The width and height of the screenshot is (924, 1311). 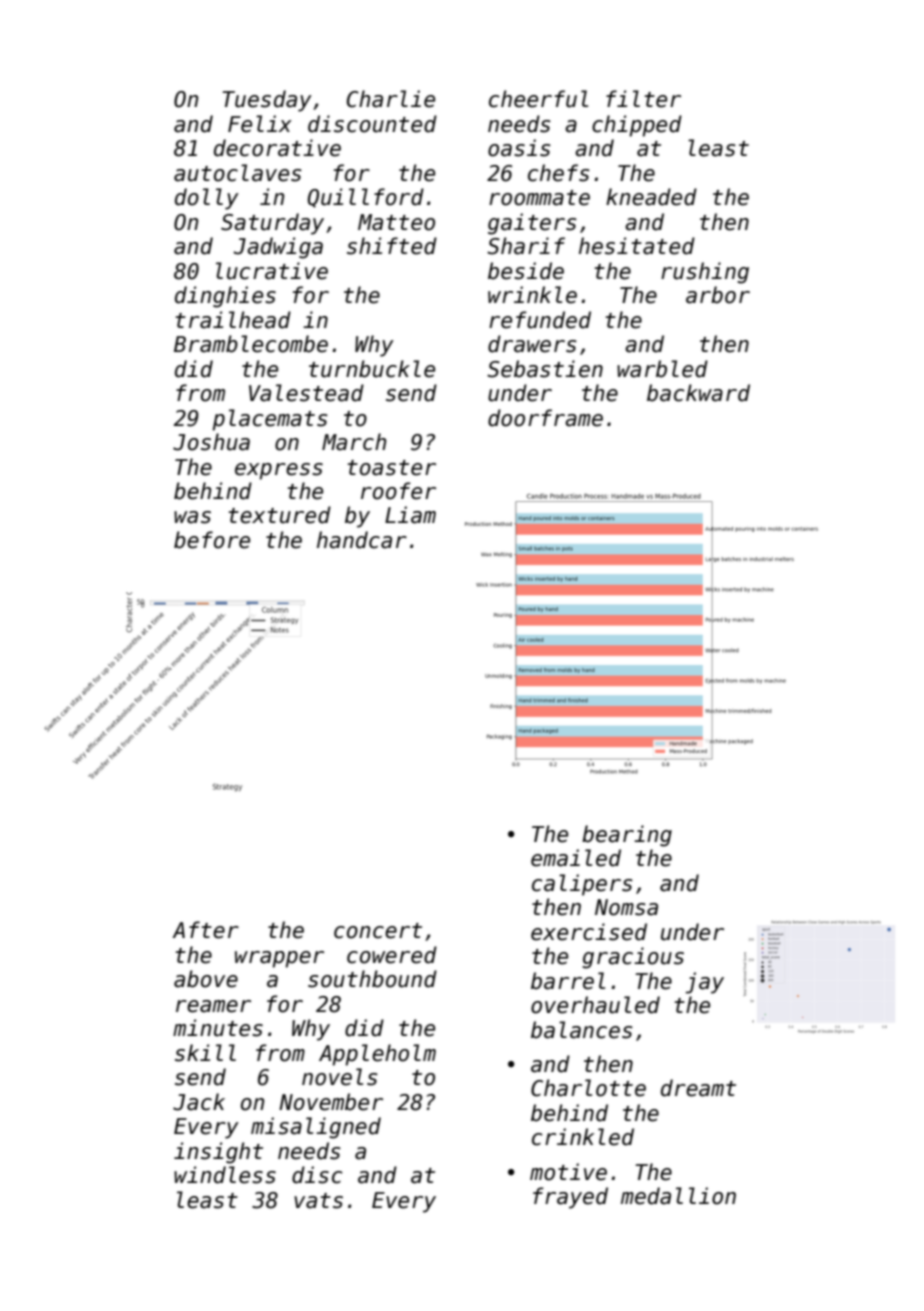 What do you see at coordinates (410, 515) in the screenshot?
I see `Liam` at bounding box center [410, 515].
